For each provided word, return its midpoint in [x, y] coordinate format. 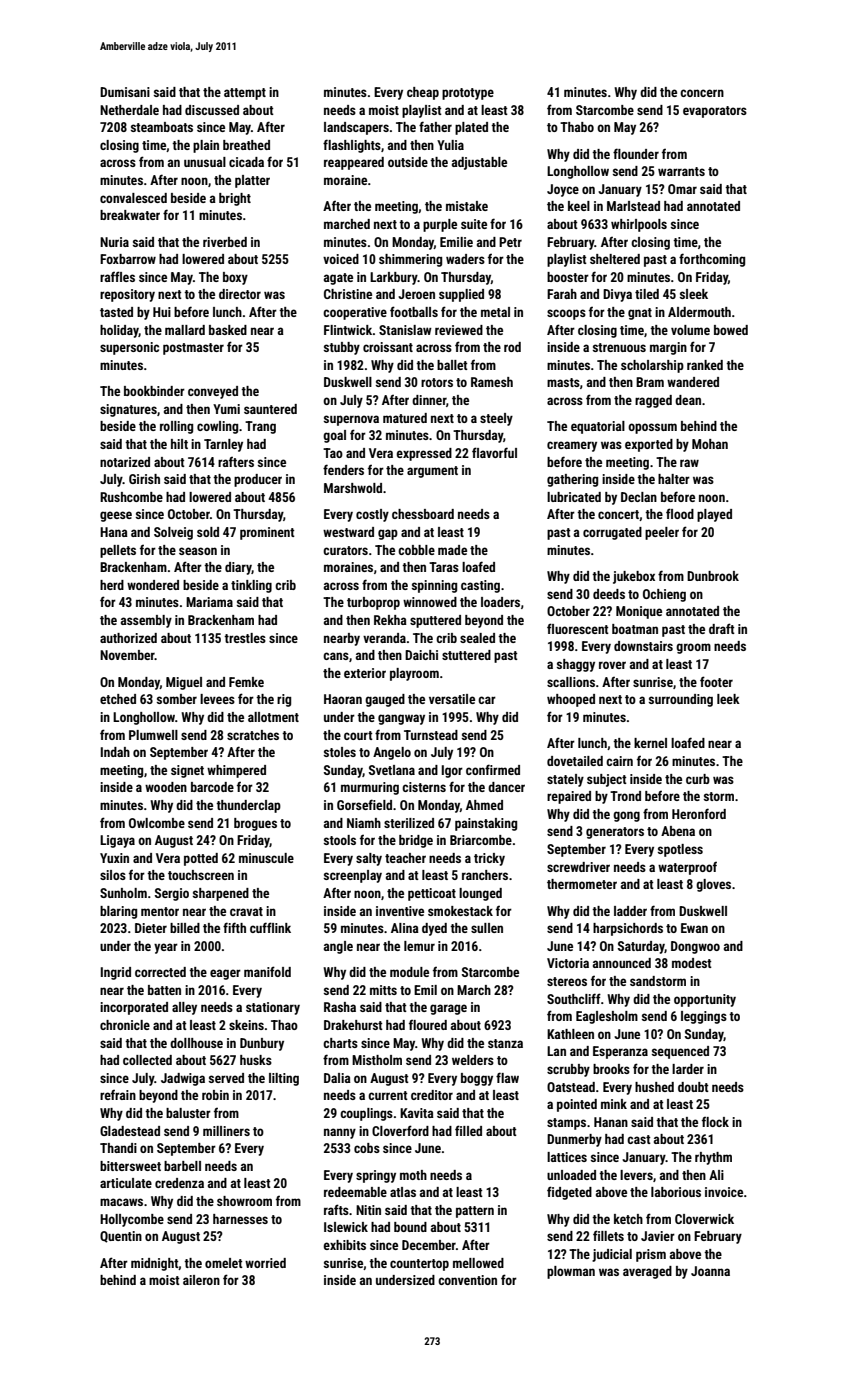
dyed [434, 929]
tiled [647, 294]
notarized [125, 462]
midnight [154, 1264]
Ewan [694, 928]
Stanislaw [405, 330]
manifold [267, 971]
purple [440, 225]
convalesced [133, 198]
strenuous [619, 347]
